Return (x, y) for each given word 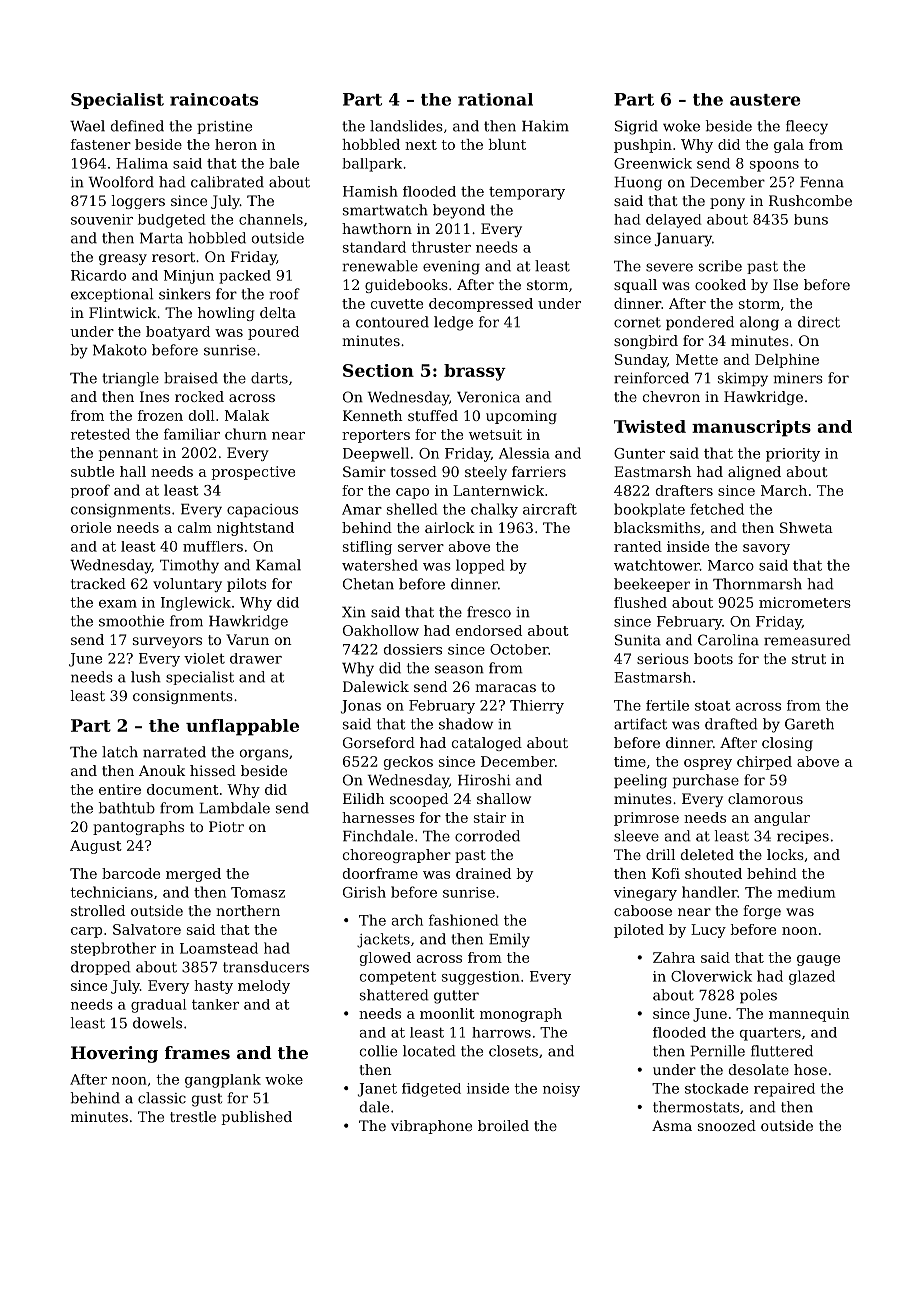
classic (162, 1098)
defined (137, 126)
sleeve (636, 836)
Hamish (370, 191)
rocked (199, 396)
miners (798, 378)
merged (193, 875)
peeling (640, 781)
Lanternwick (498, 490)
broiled (503, 1125)
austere (765, 100)
